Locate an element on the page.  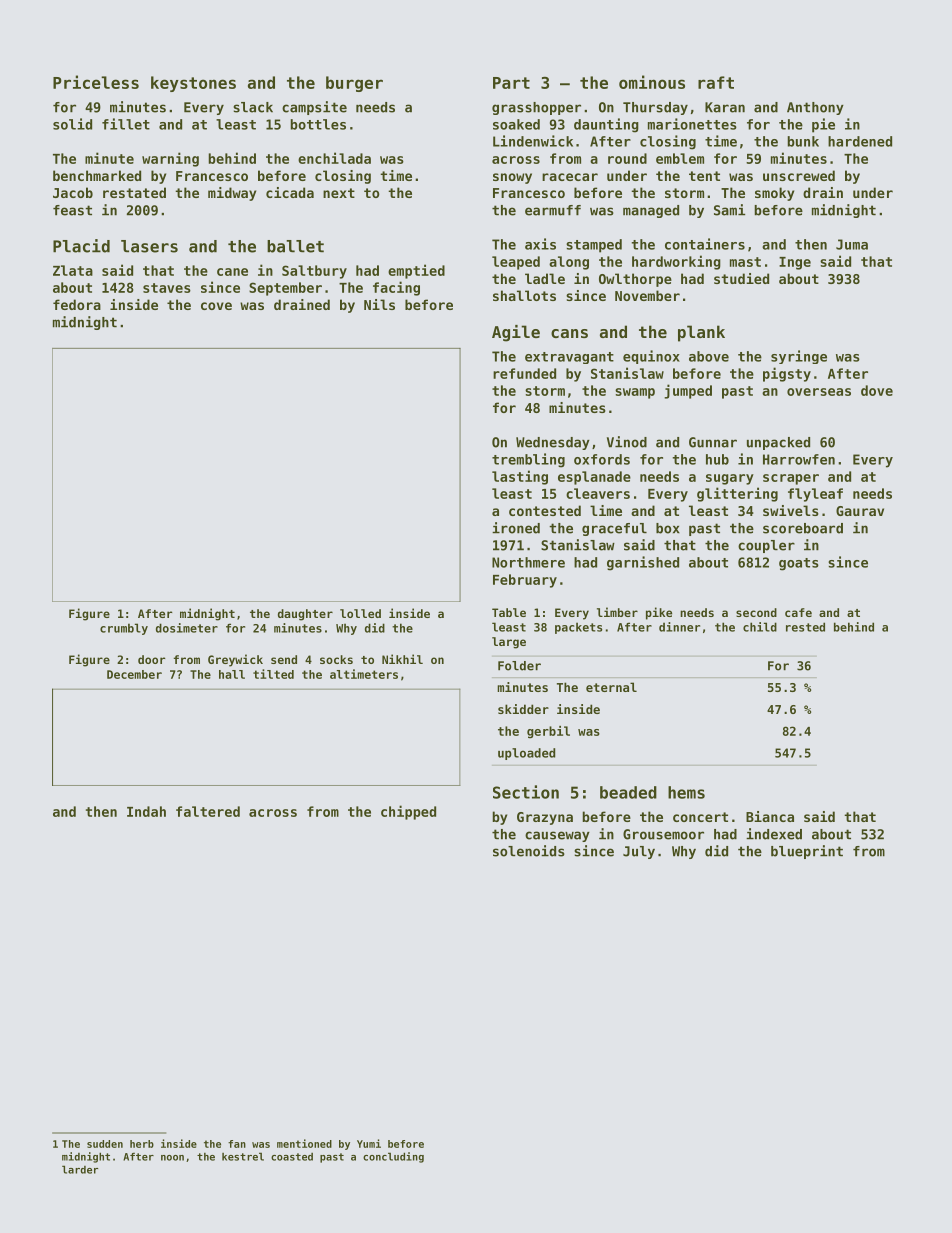
Indah is located at coordinates (146, 811).
